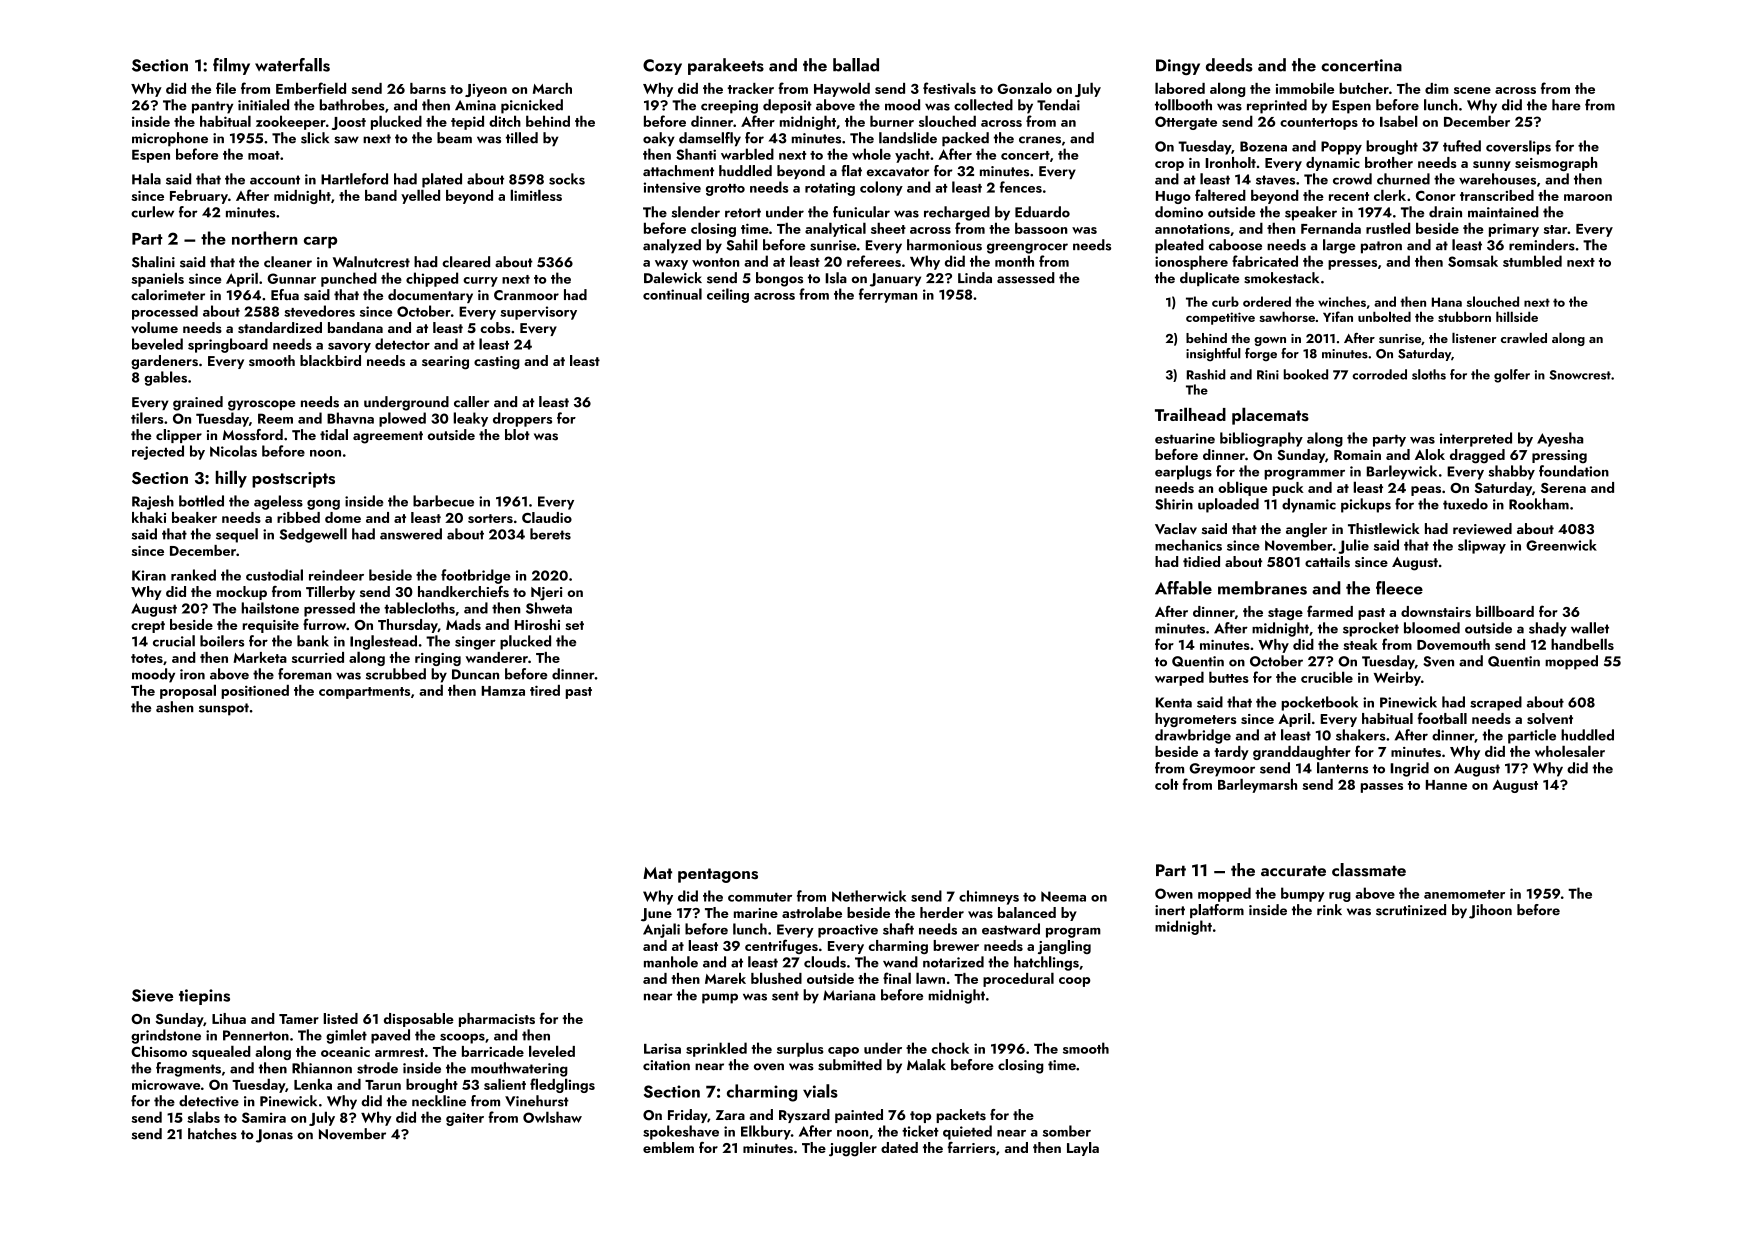 Image resolution: width=1755 pixels, height=1241 pixels. Describe the element at coordinates (349, 348) in the screenshot. I see `savory` at that location.
